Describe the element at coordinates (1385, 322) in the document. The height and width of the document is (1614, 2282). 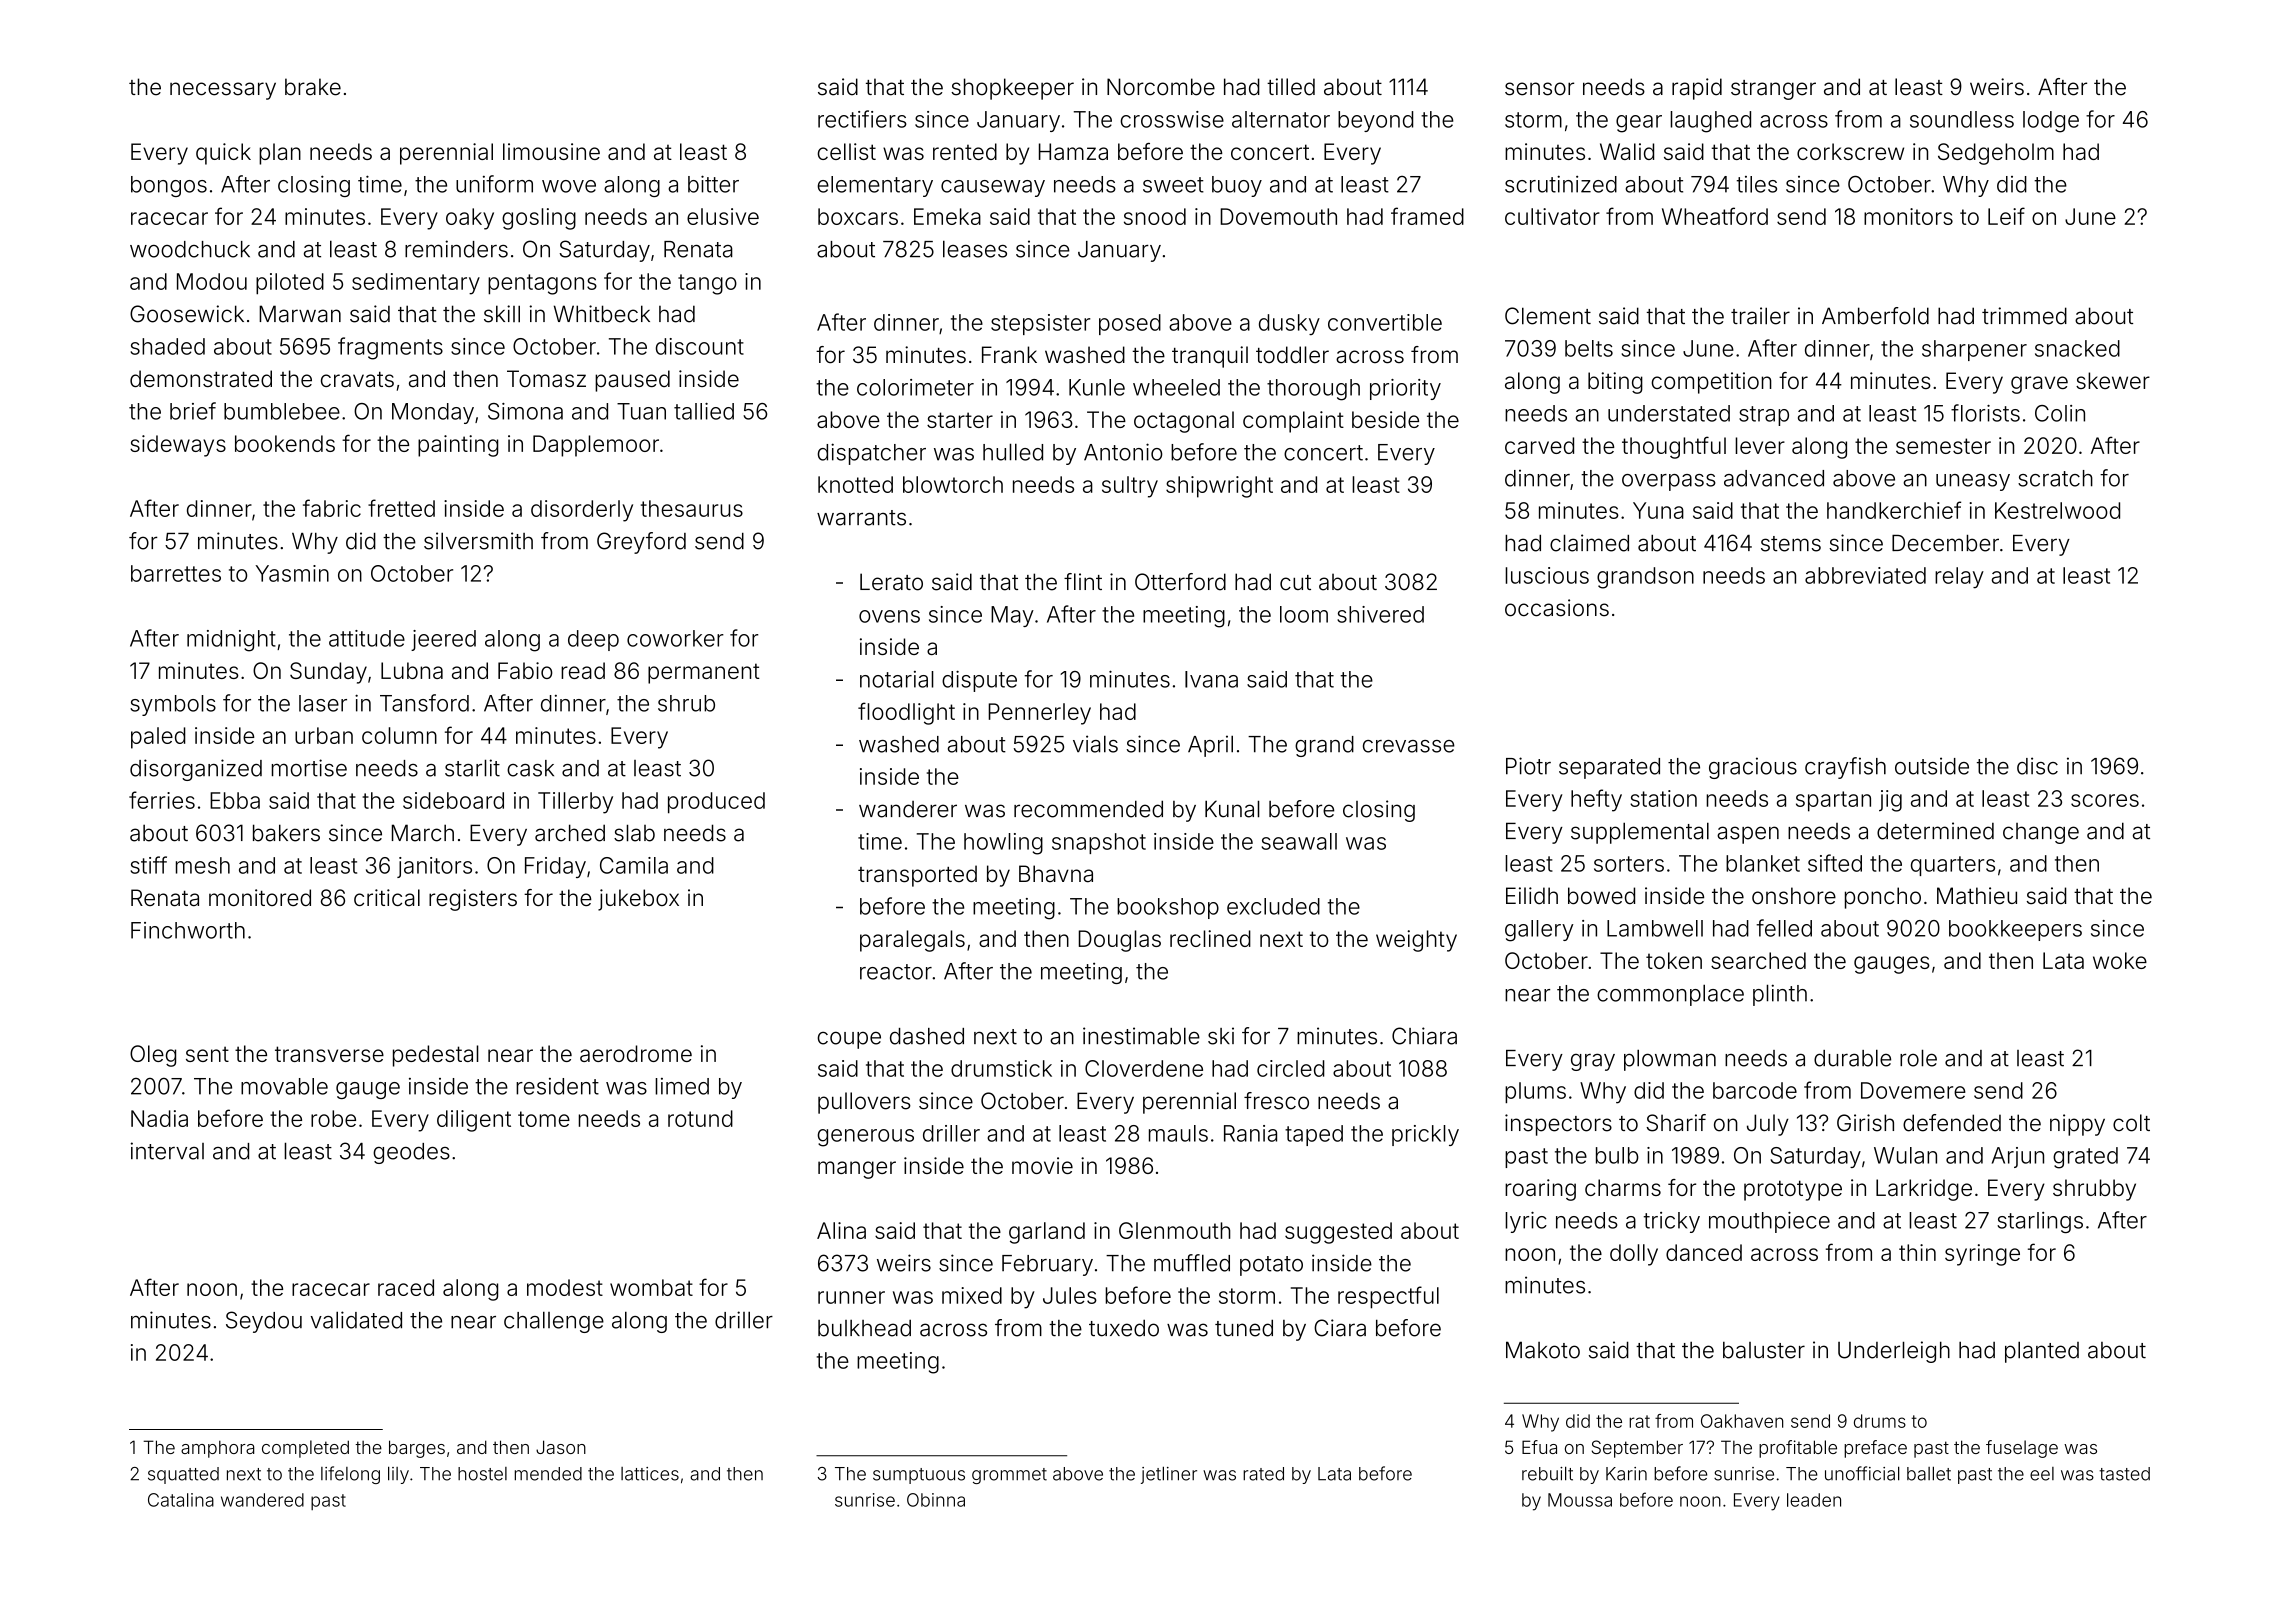
I see `convertible` at that location.
